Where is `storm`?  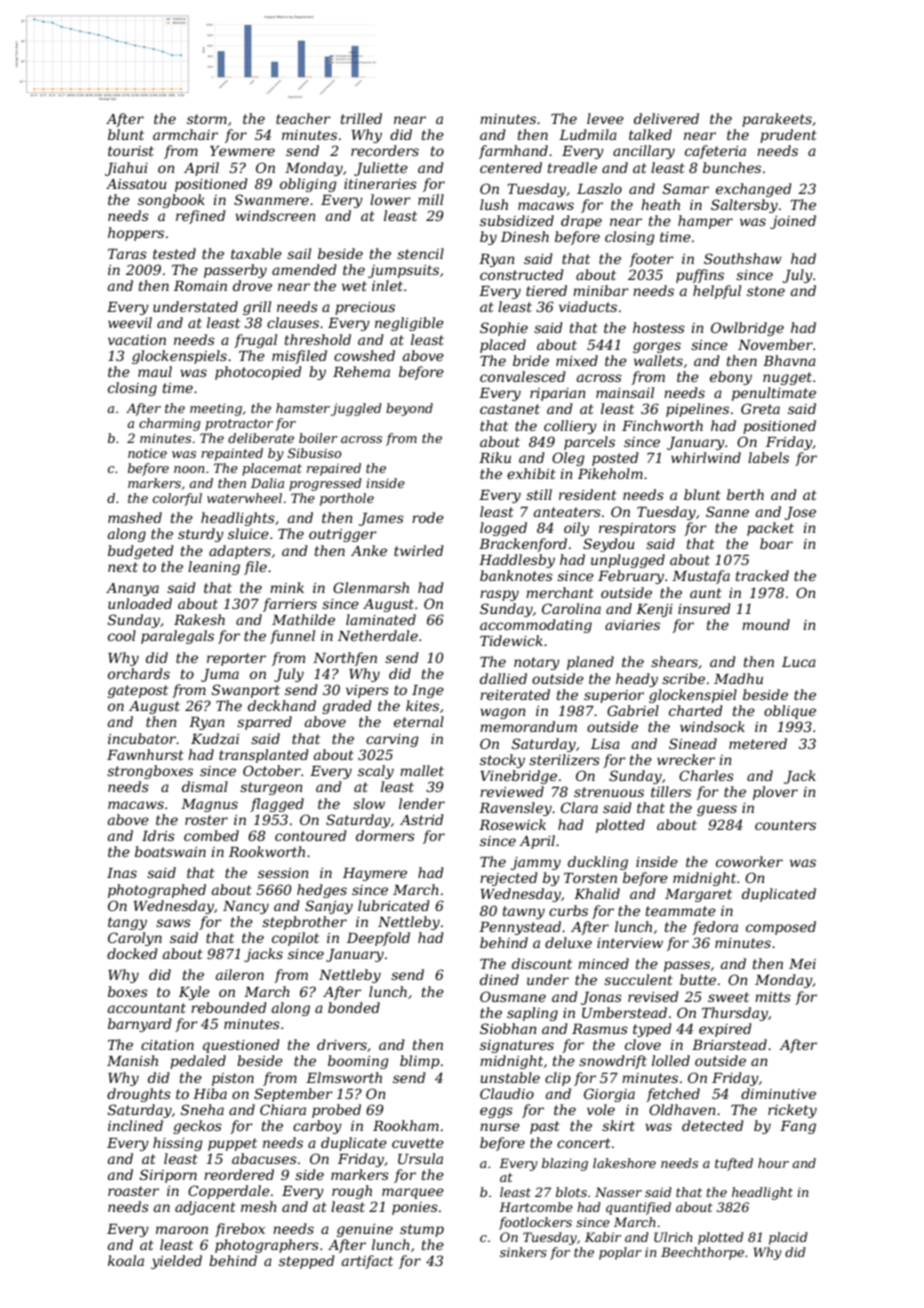 storm is located at coordinates (207, 119).
